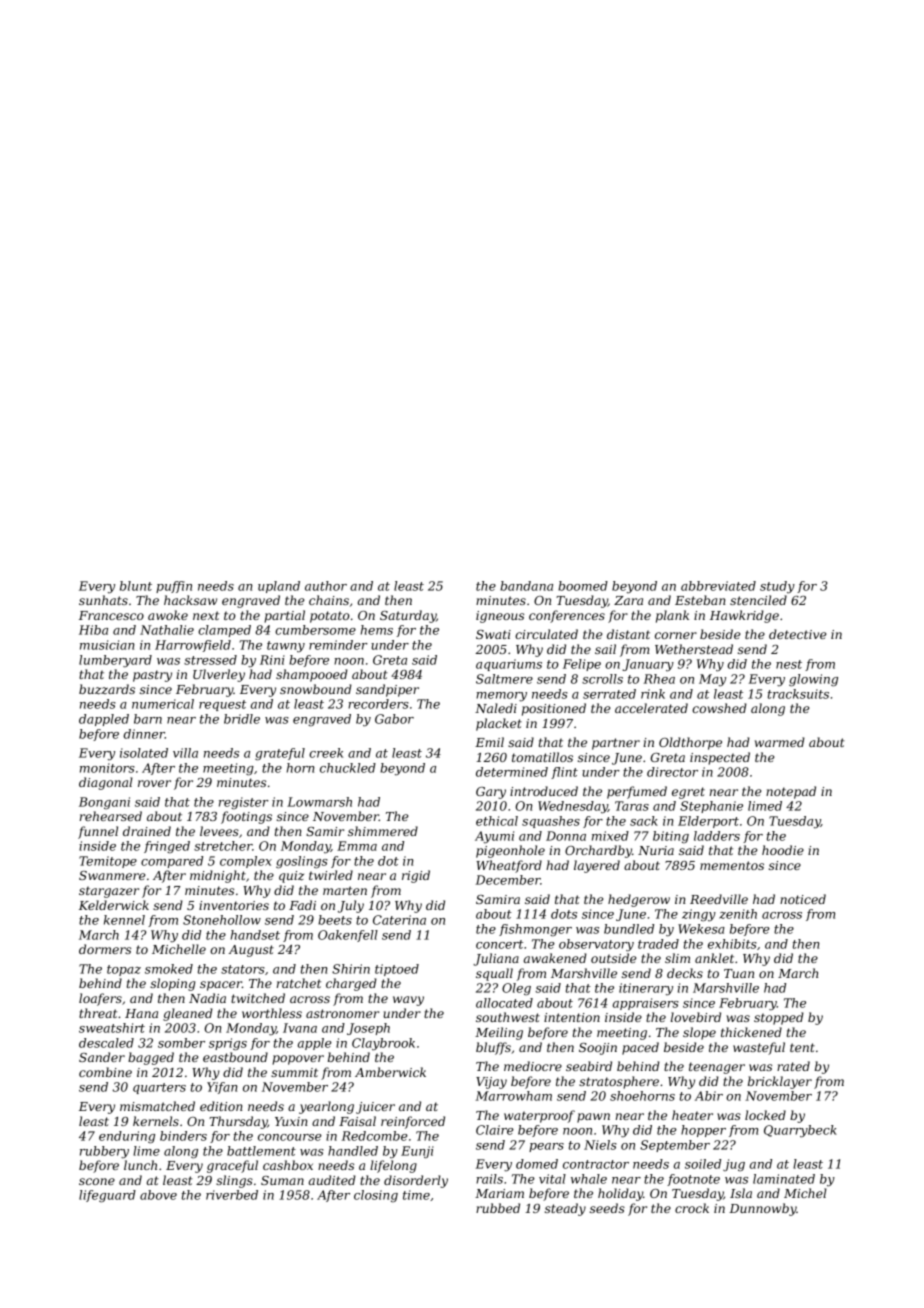  Describe the element at coordinates (408, 616) in the page. I see `Saturday` at that location.
